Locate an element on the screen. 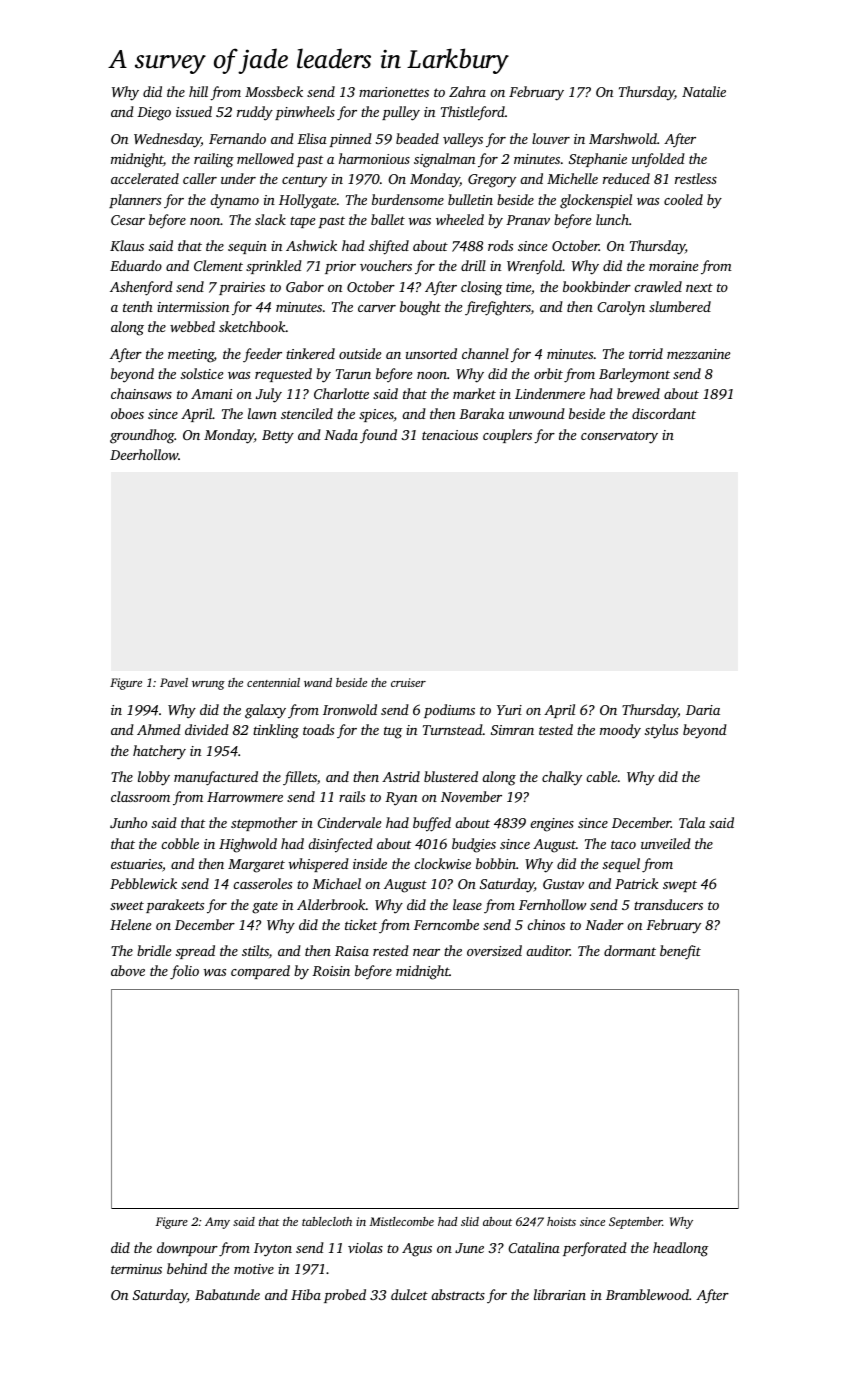 The width and height of the screenshot is (849, 1400). Zahra is located at coordinates (467, 91).
